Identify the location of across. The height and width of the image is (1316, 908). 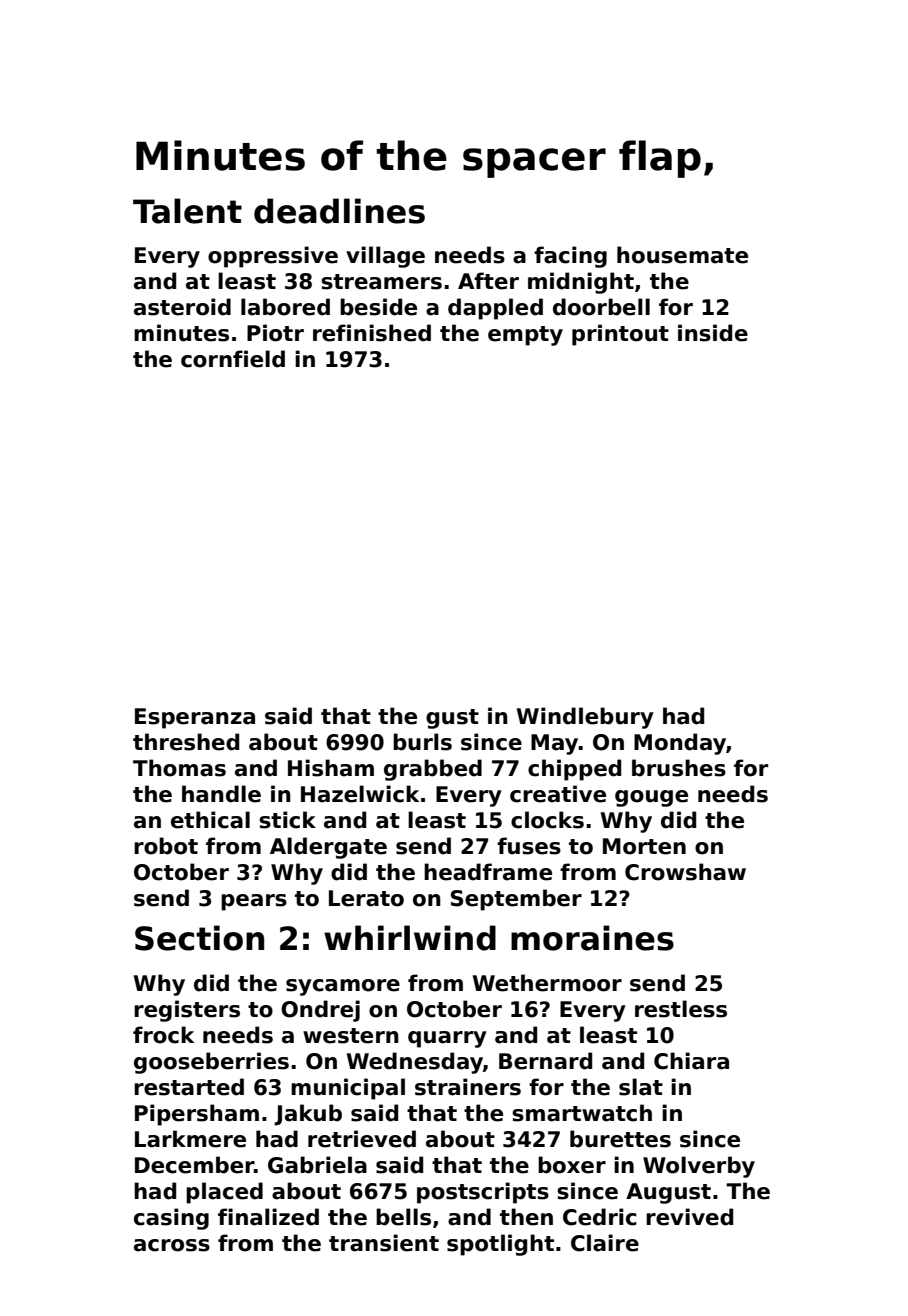
(172, 1245).
